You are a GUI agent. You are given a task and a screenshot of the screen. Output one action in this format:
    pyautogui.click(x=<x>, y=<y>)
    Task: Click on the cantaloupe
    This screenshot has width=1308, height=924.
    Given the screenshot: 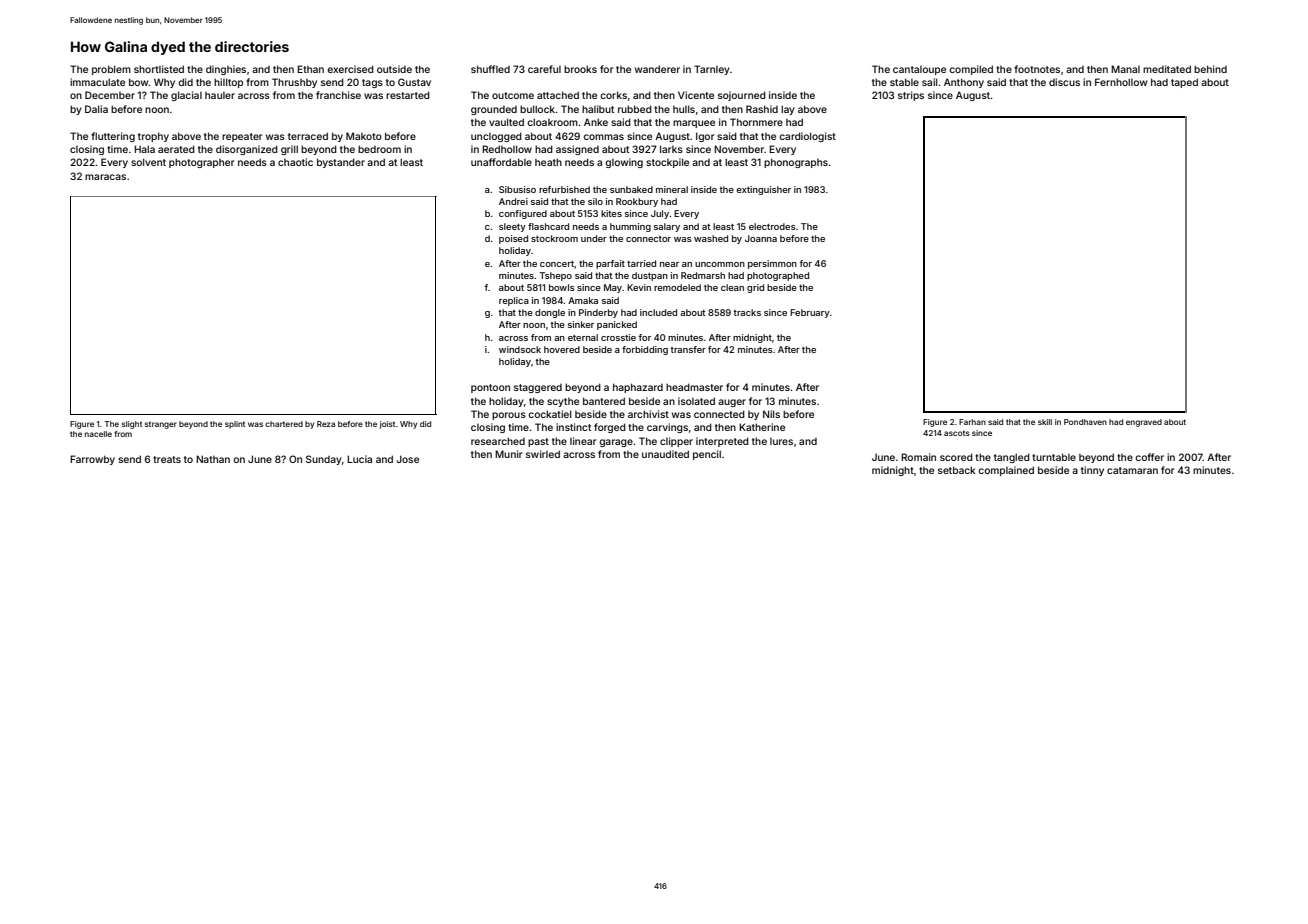 What is the action you would take?
    pyautogui.click(x=919, y=70)
